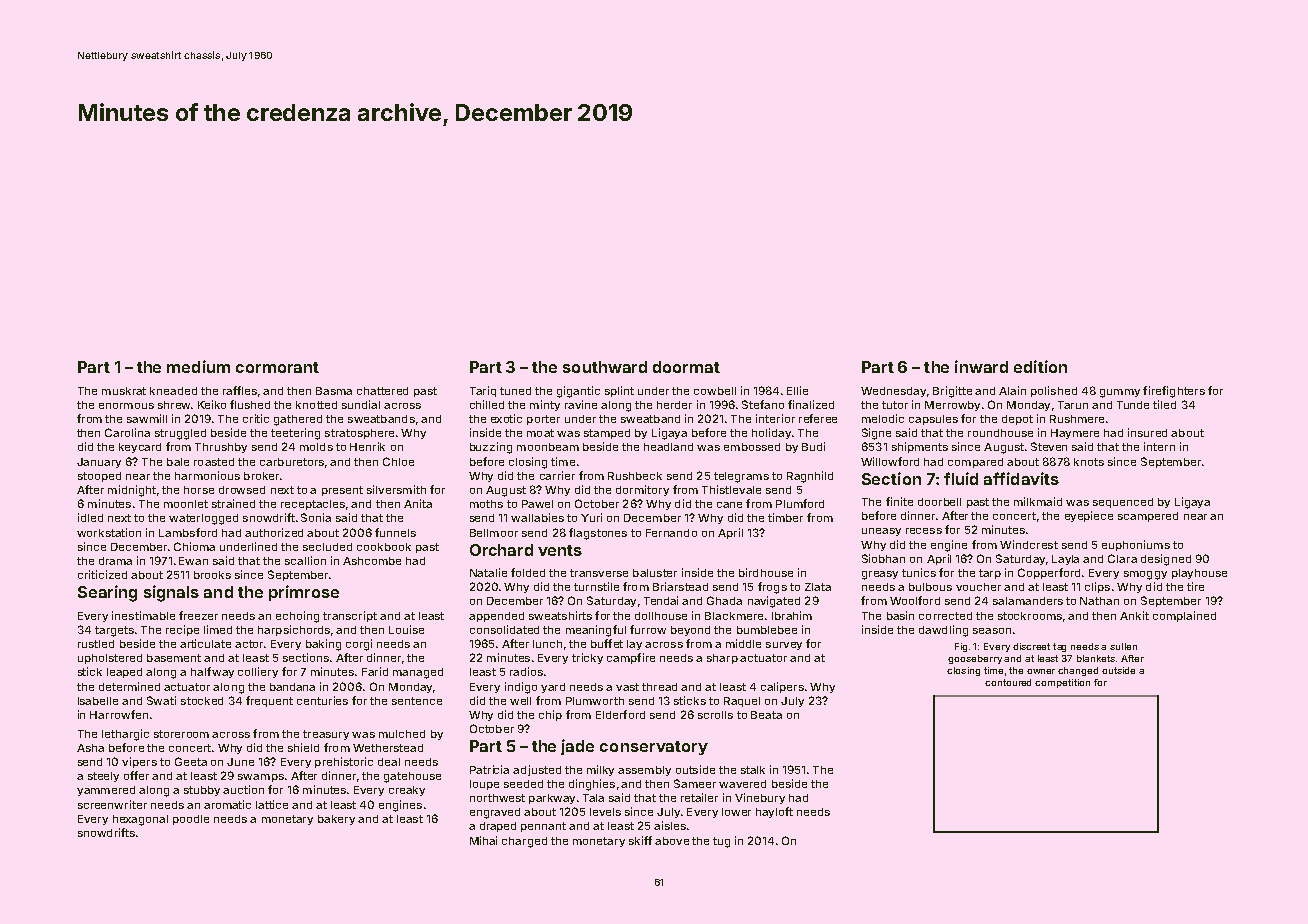 The width and height of the document is (1308, 924). I want to click on southward, so click(605, 367).
